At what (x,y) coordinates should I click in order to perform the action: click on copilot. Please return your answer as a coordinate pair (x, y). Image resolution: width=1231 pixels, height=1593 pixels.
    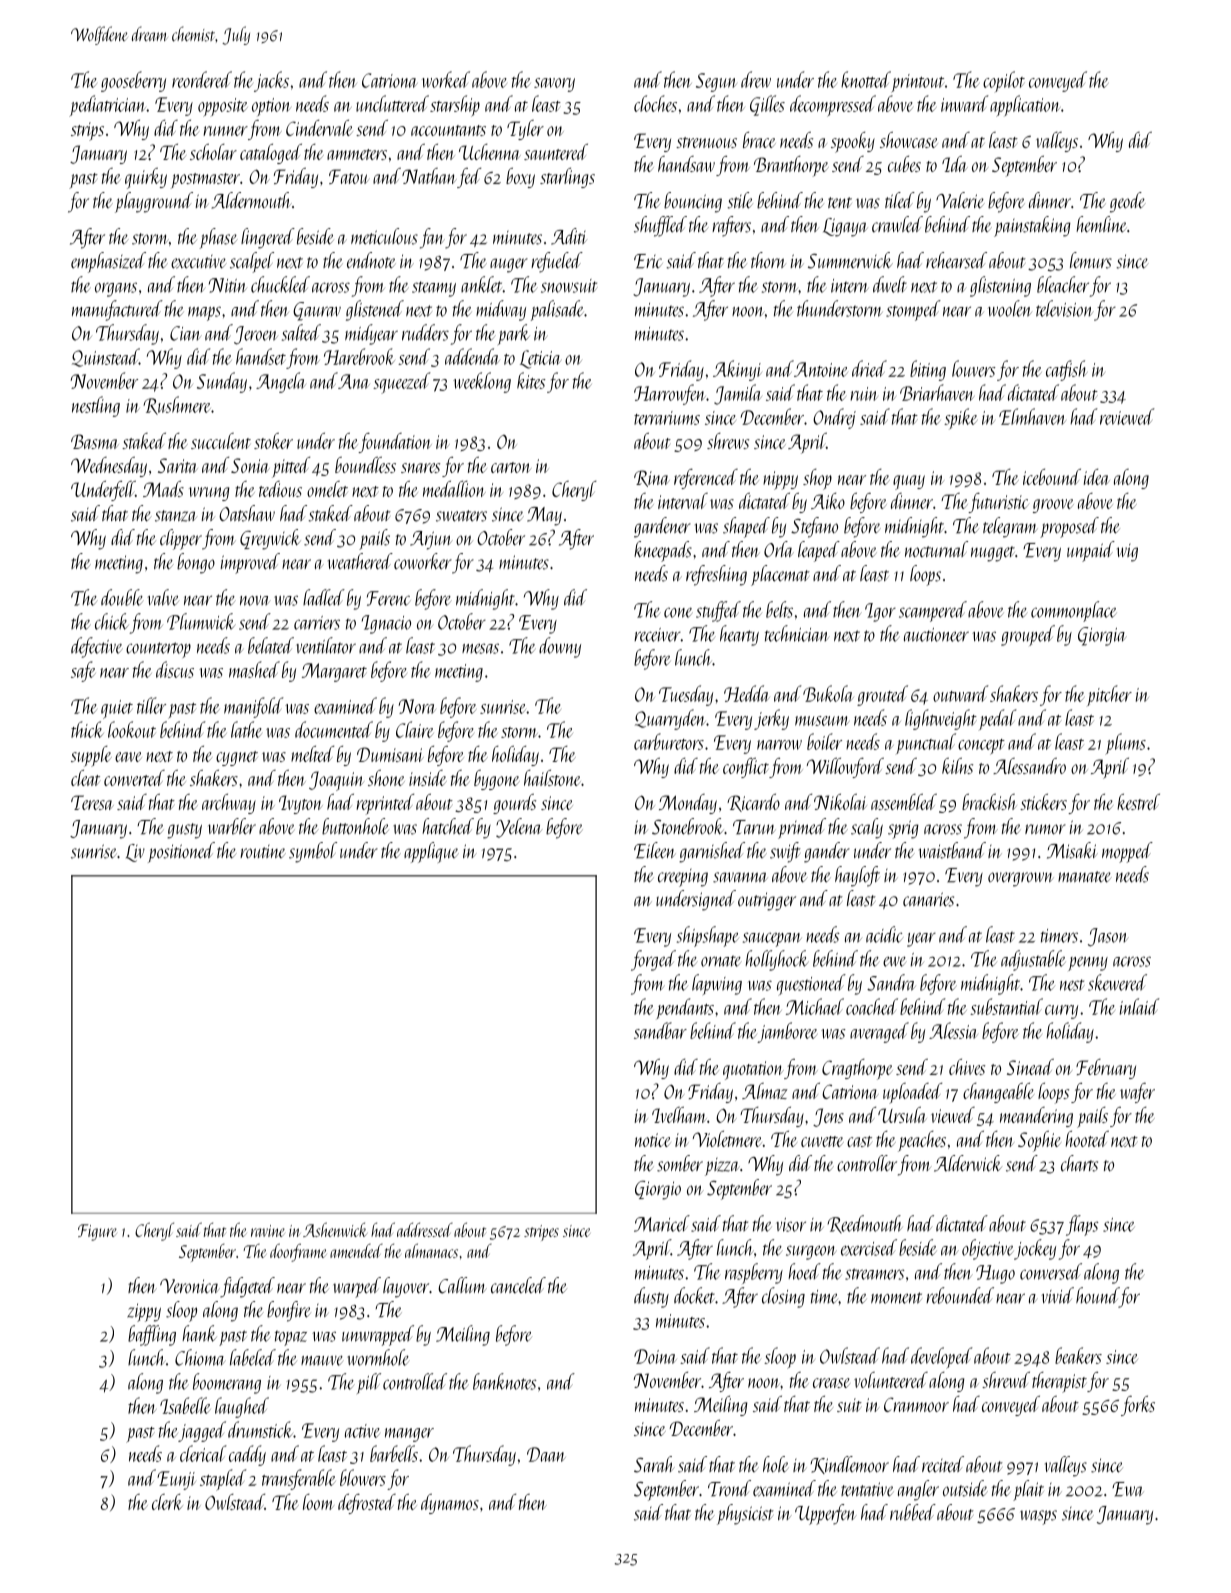
    Looking at the image, I should click on (1004, 81).
